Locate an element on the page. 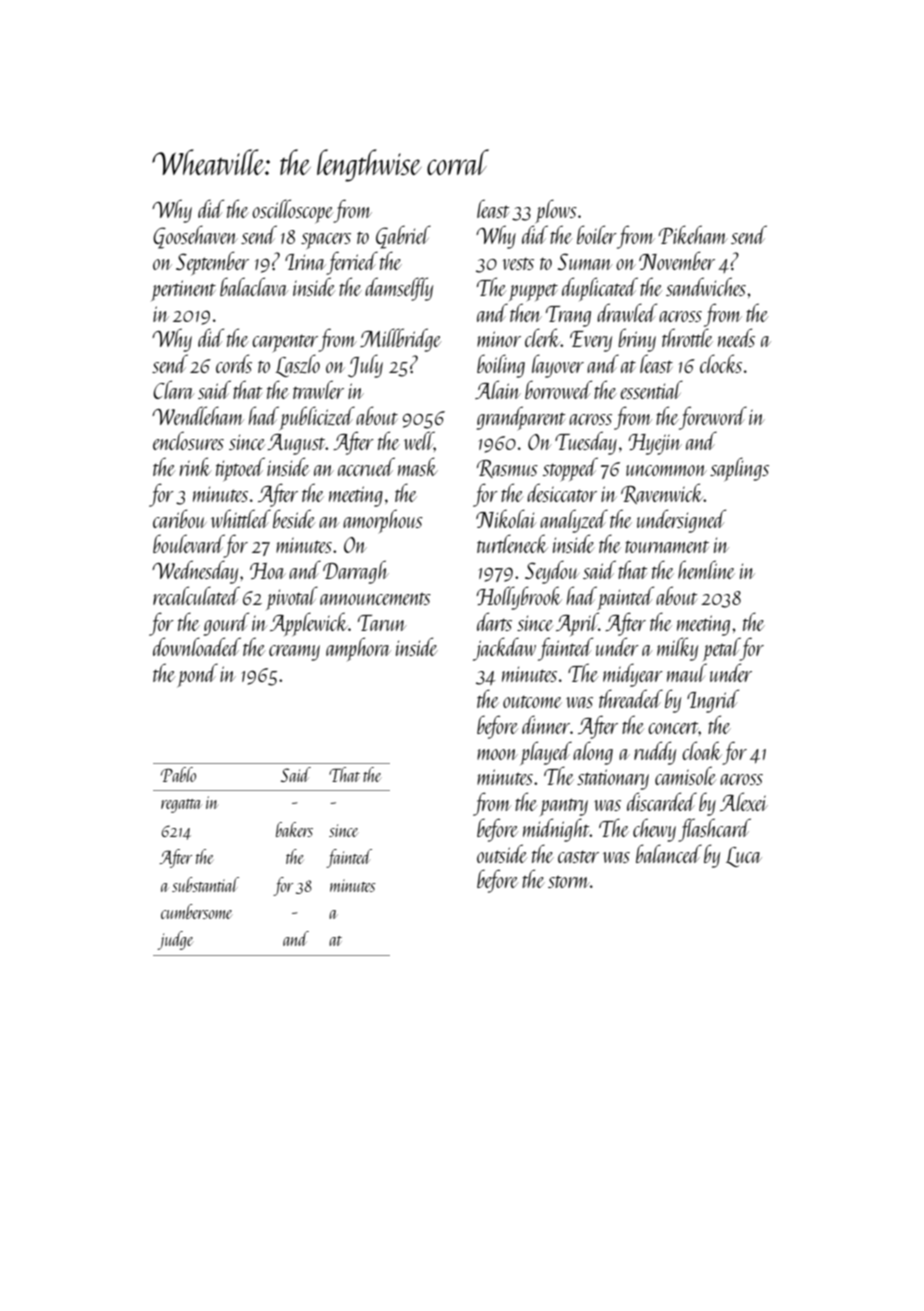  bakers is located at coordinates (294, 829).
